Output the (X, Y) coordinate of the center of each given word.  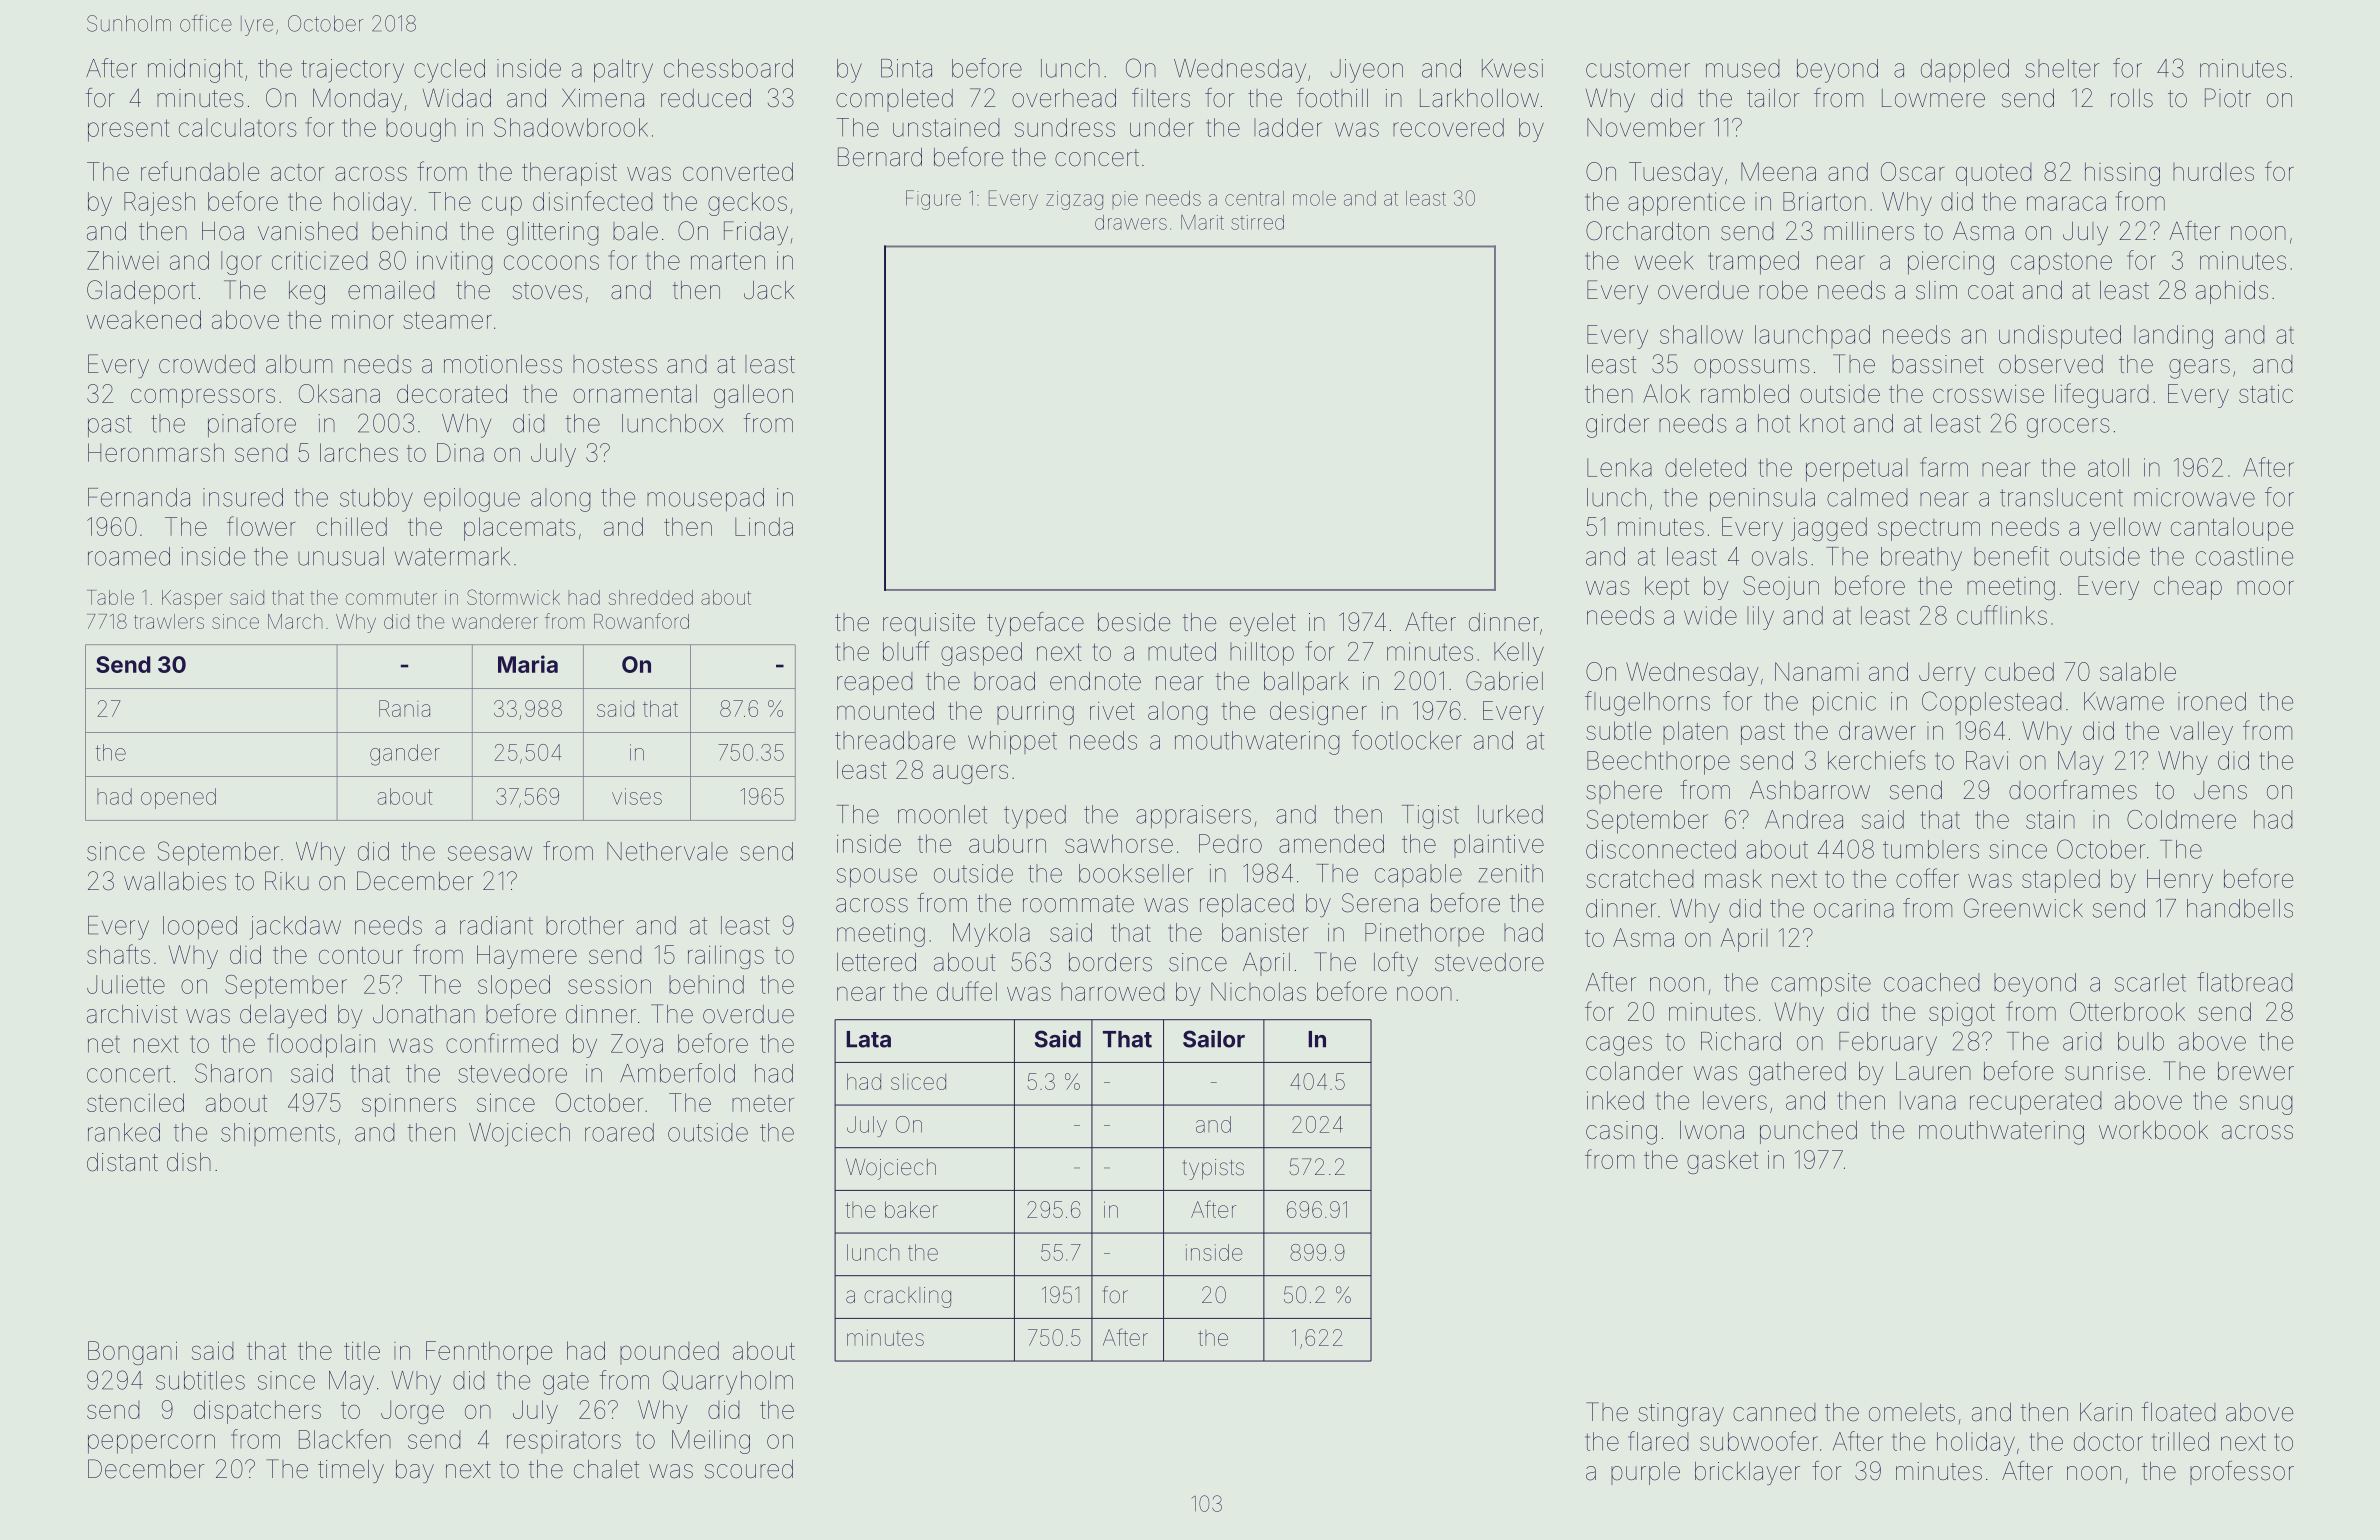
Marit (1202, 222)
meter (763, 1103)
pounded (669, 1353)
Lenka (1619, 467)
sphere (1624, 792)
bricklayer (1747, 1474)
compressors (203, 398)
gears (2199, 369)
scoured (749, 1469)
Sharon (233, 1073)
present (129, 130)
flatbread (2245, 982)
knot (1822, 423)
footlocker (1407, 740)
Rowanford (641, 621)
